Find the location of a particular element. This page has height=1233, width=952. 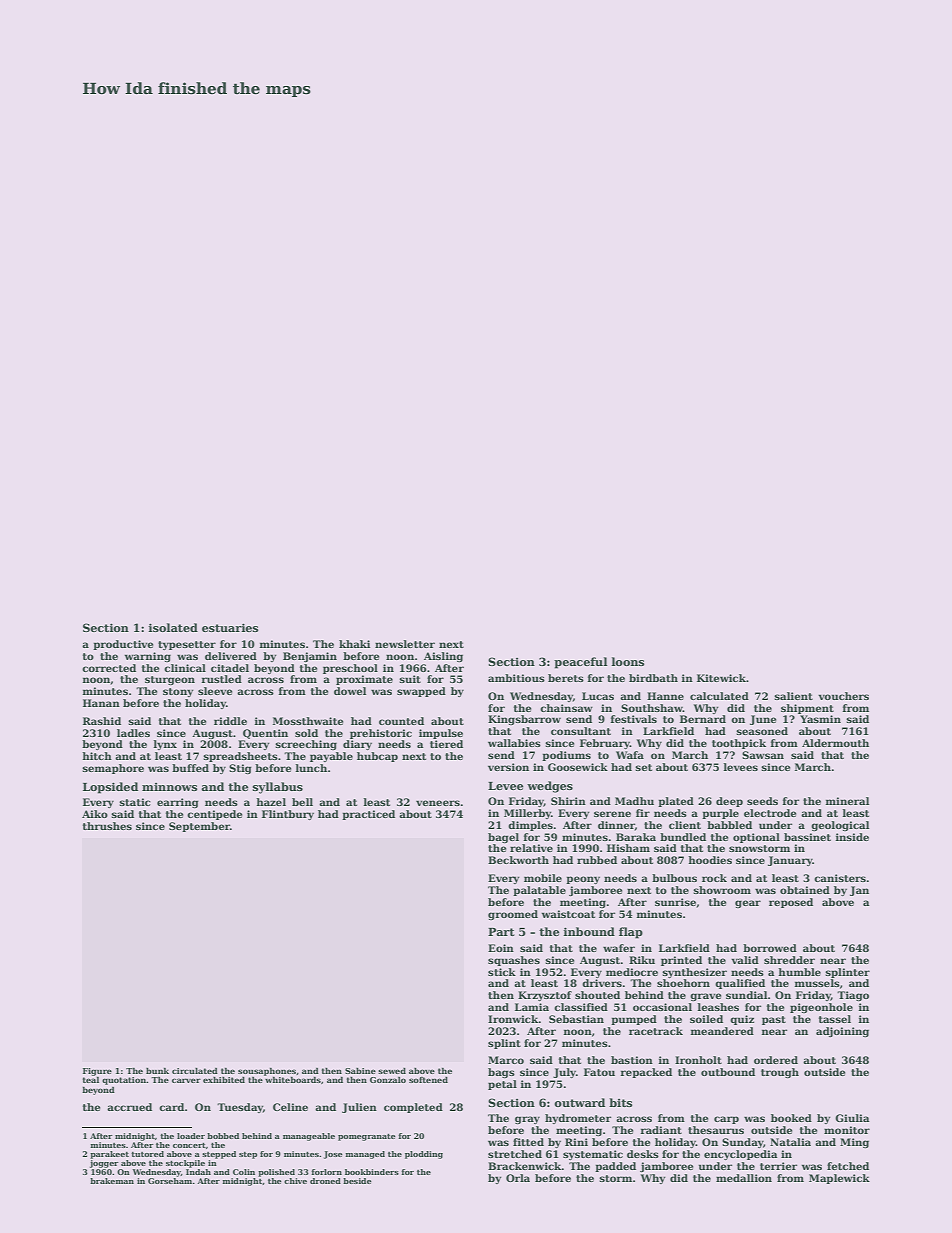

shredder is located at coordinates (789, 960).
